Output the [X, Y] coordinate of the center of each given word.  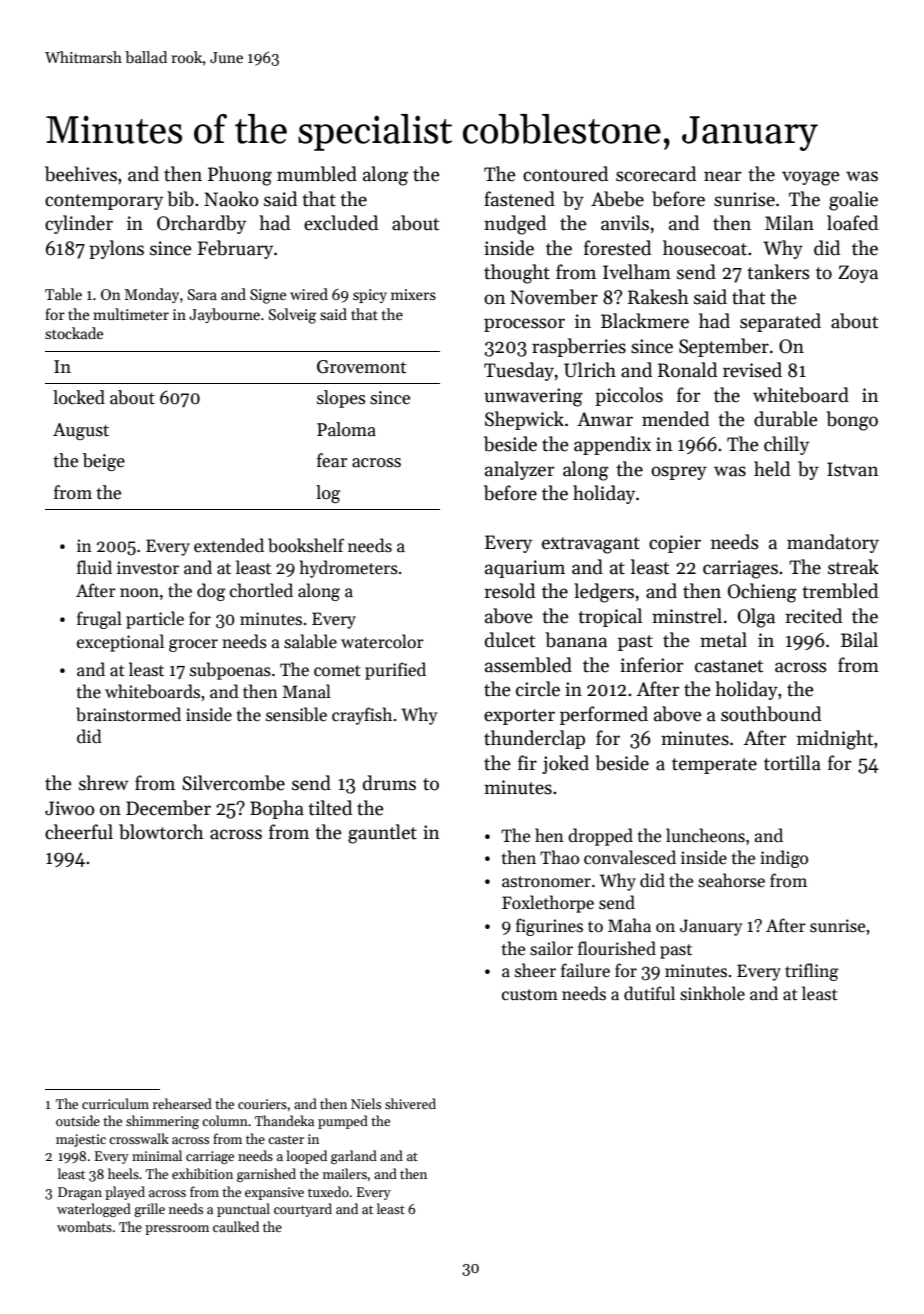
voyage [811, 178]
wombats [84, 1226]
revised [752, 370]
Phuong [240, 176]
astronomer [546, 882]
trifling [812, 972]
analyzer [519, 470]
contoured [565, 174]
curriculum [115, 1103]
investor [148, 568]
